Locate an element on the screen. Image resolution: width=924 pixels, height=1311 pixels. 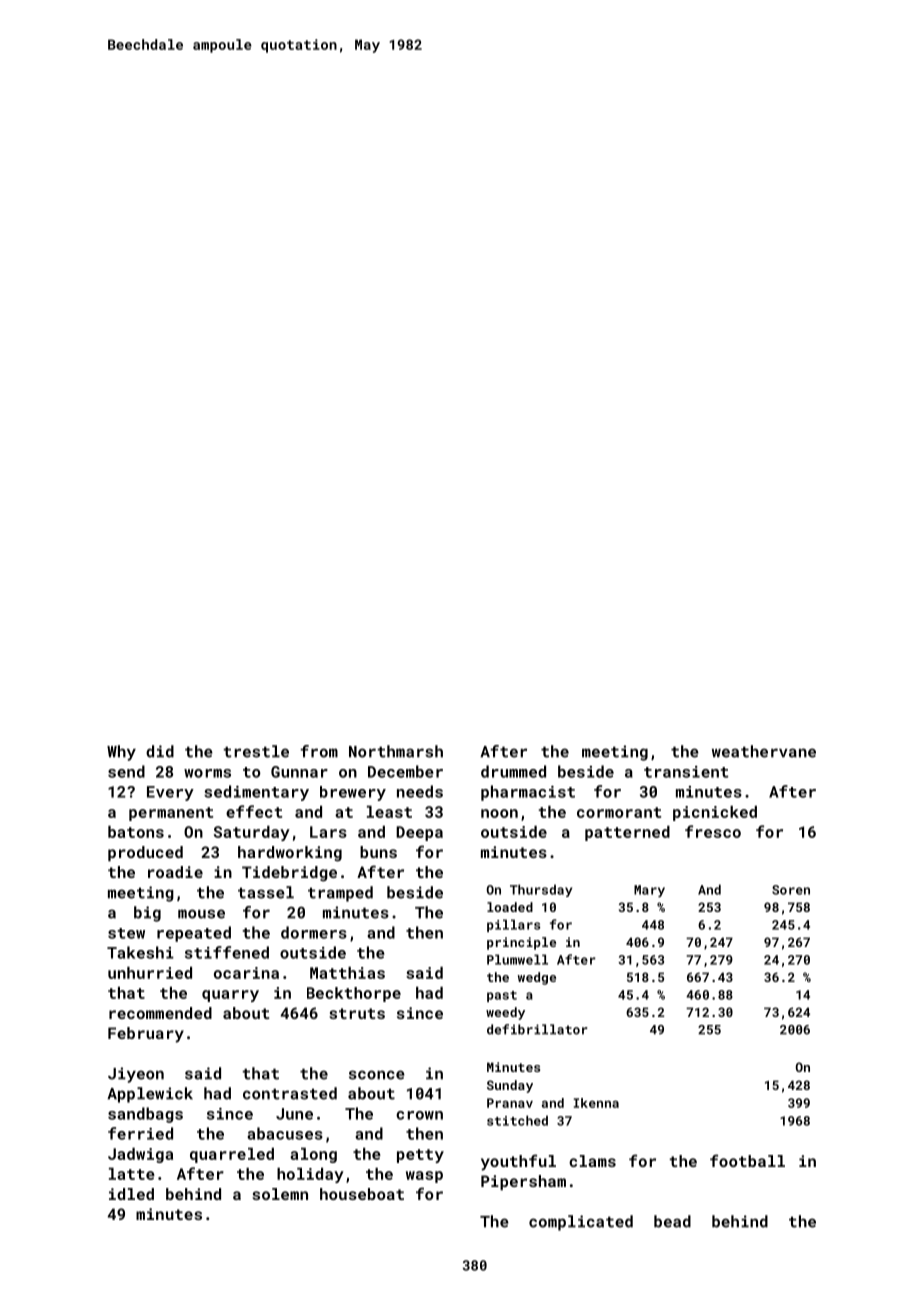
dormers is located at coordinates (314, 932).
